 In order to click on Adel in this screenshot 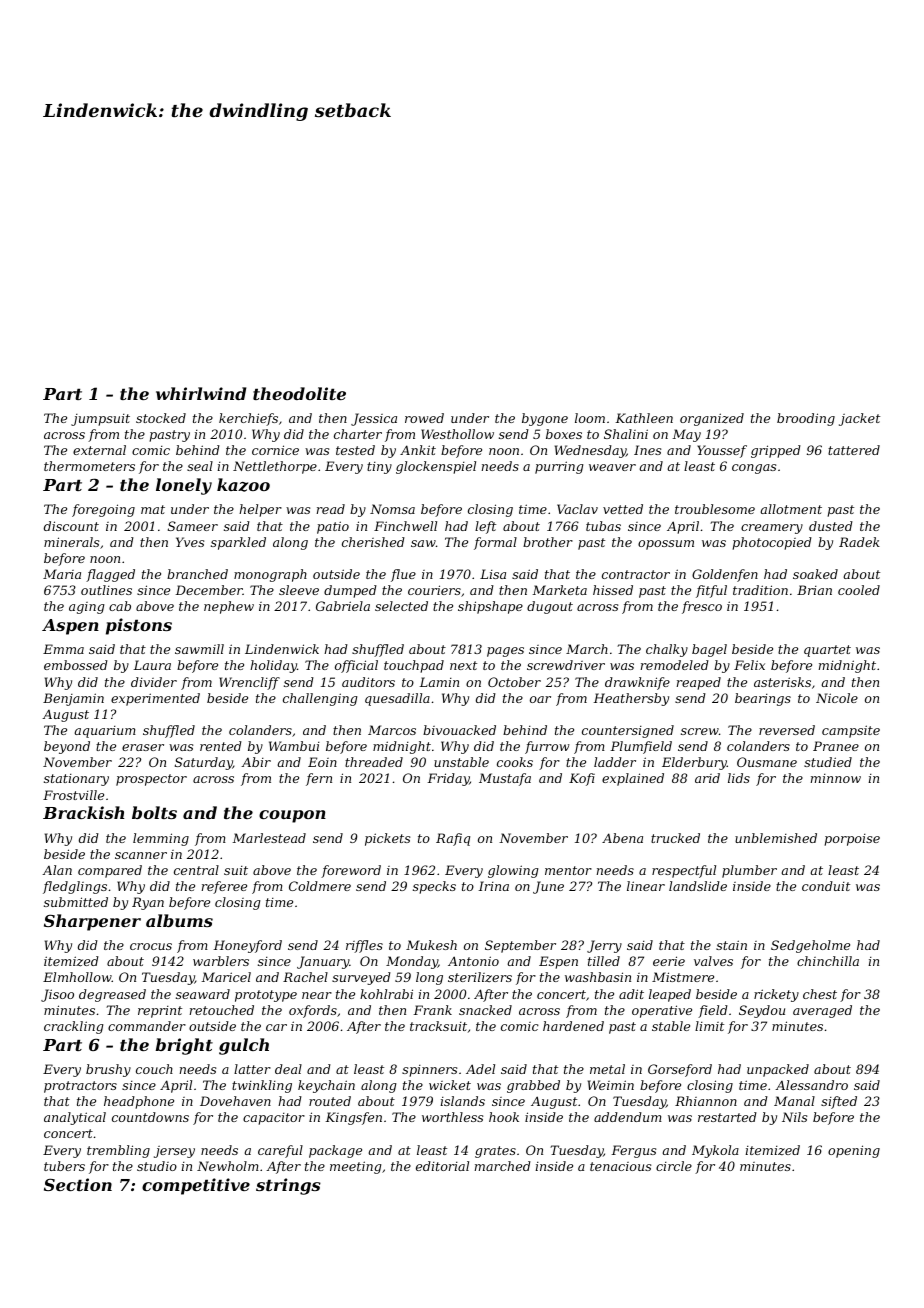, I will do `click(480, 1069)`.
